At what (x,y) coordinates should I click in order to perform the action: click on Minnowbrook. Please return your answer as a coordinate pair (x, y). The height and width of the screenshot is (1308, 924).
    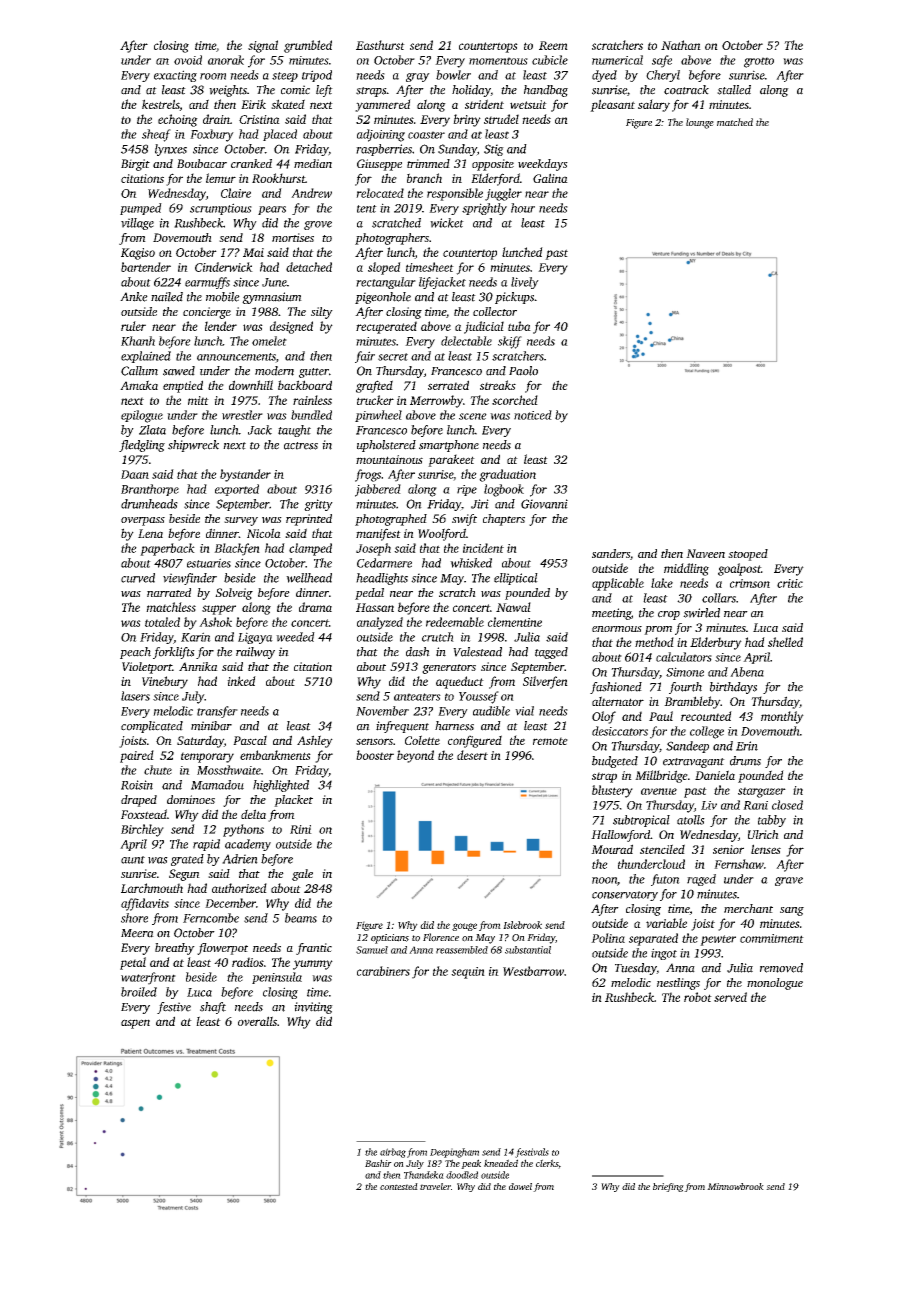
    Looking at the image, I should click on (735, 1186).
